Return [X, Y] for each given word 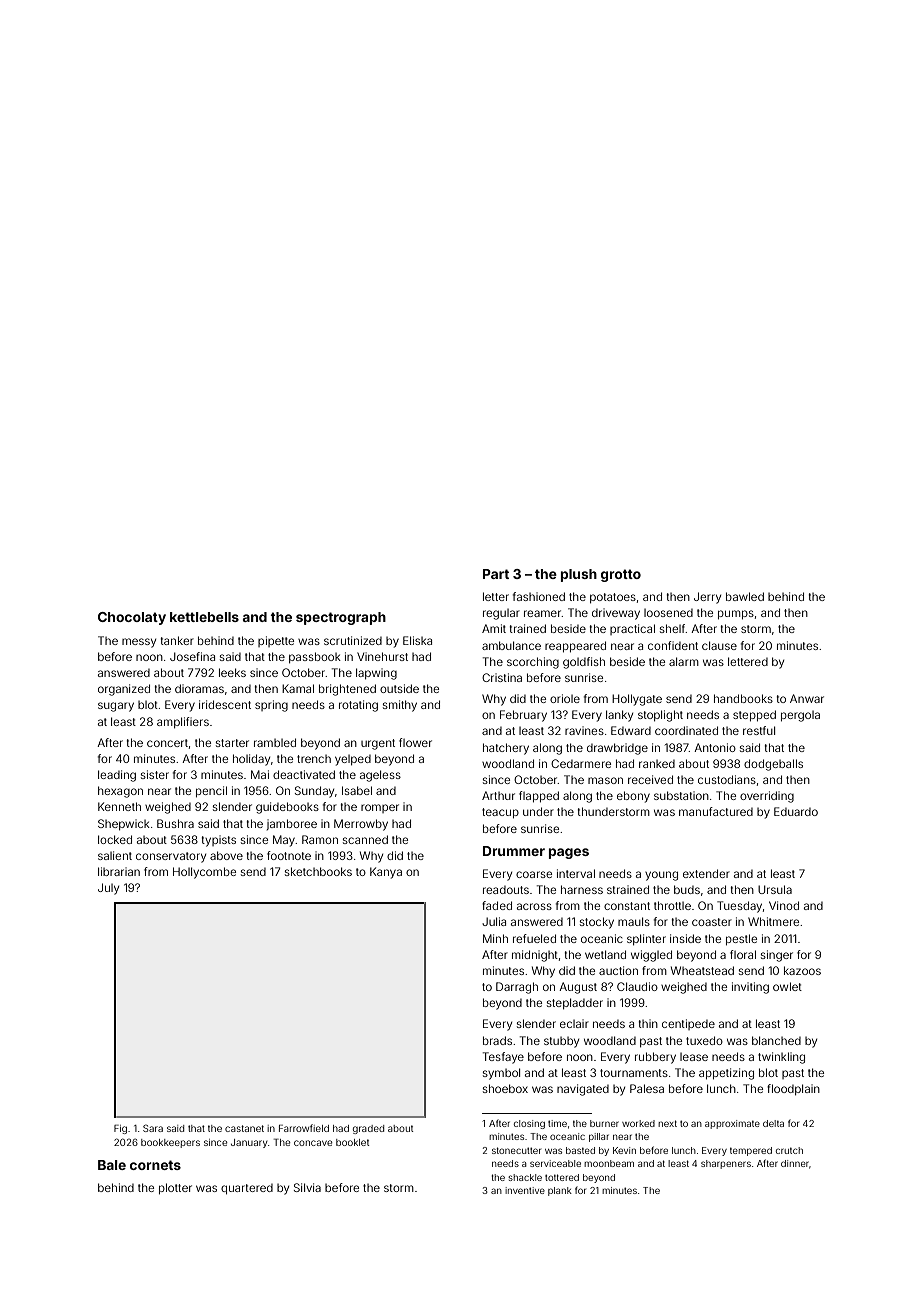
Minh [495, 938]
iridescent [225, 704]
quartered [247, 1189]
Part [496, 574]
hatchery [506, 749]
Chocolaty [132, 618]
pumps [736, 615]
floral [743, 954]
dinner [795, 1163]
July [108, 889]
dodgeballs [773, 765]
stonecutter [516, 1150]
